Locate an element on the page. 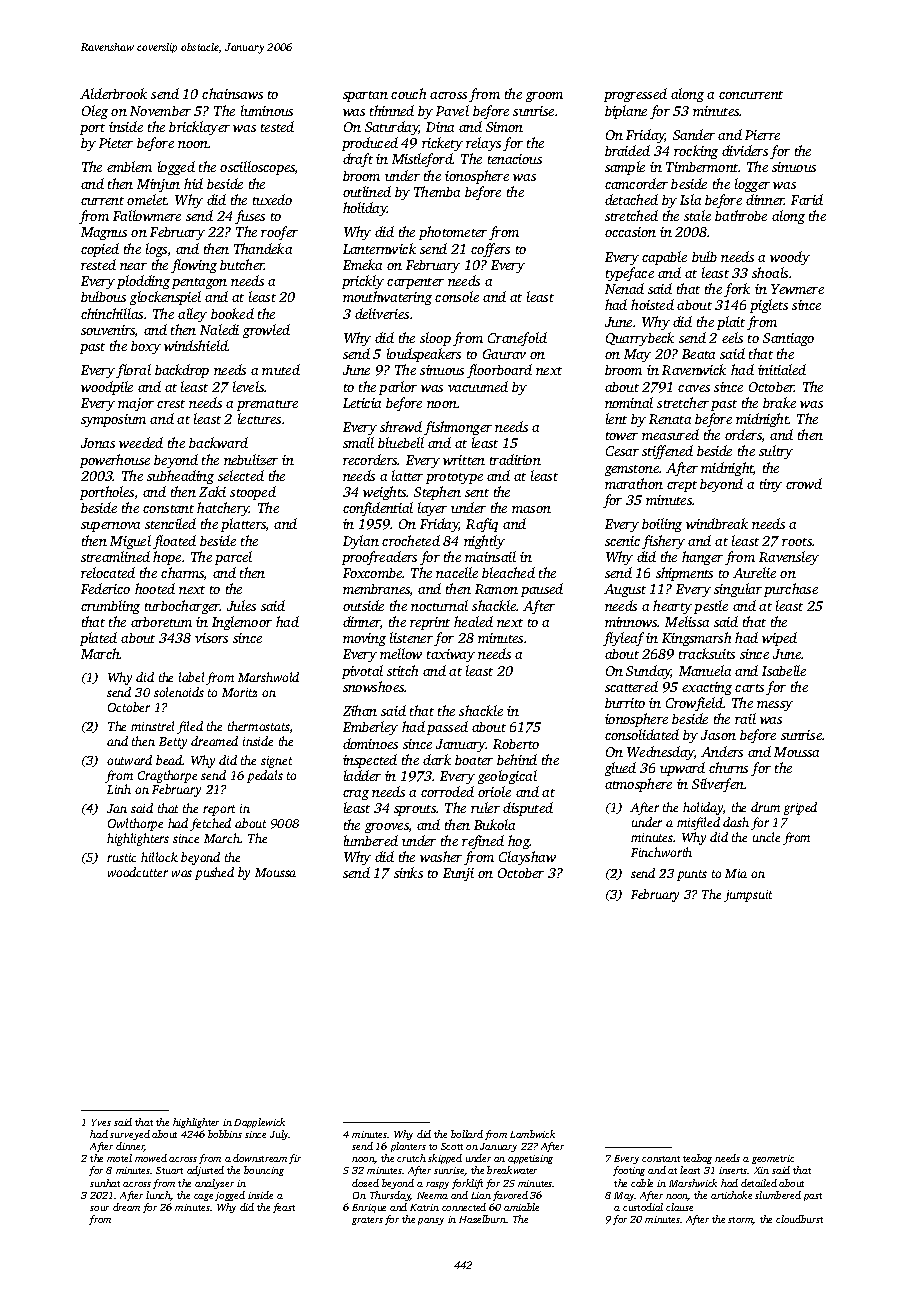 This document has width=908, height=1316. brake is located at coordinates (779, 402).
